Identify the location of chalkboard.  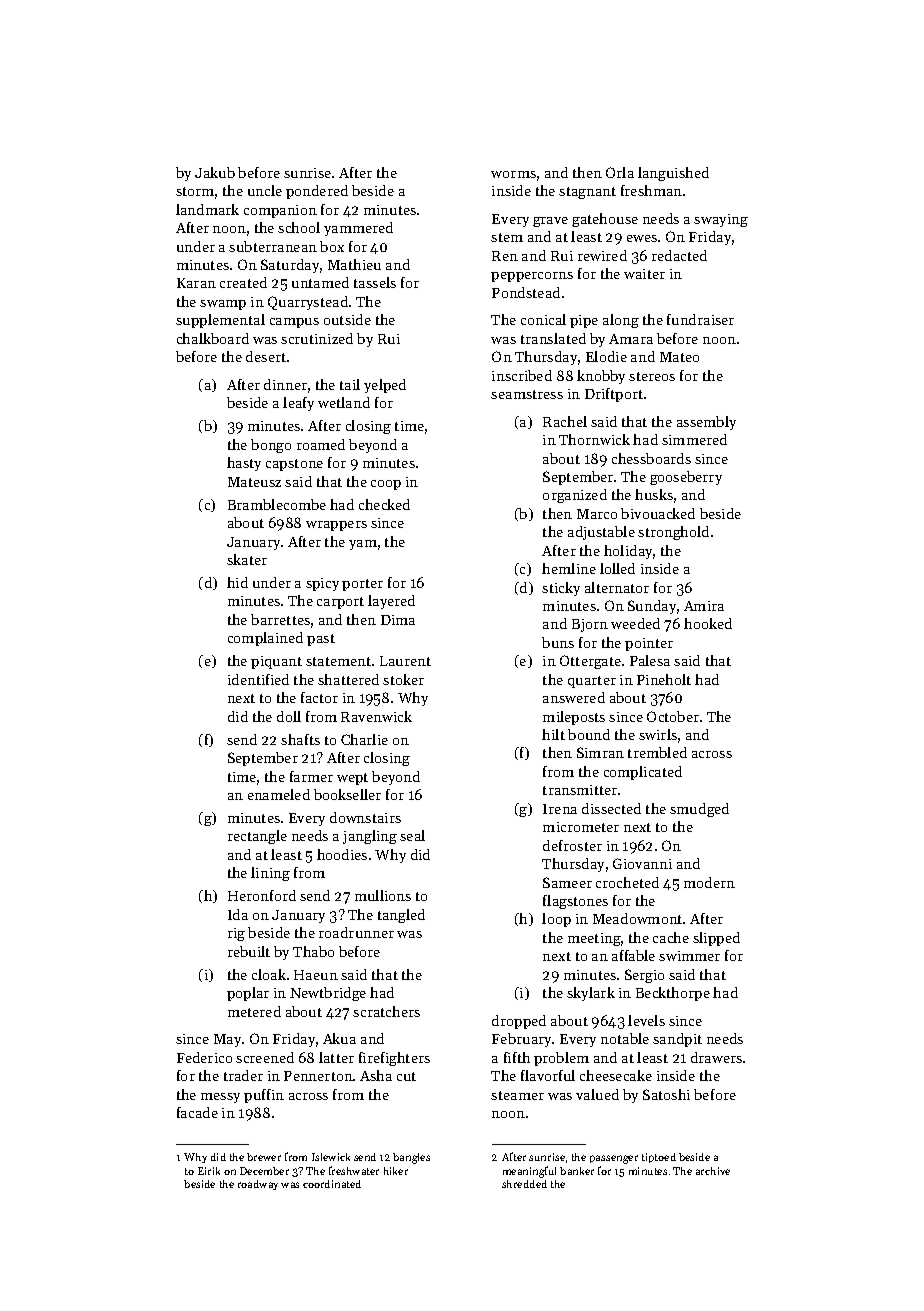
(213, 338).
